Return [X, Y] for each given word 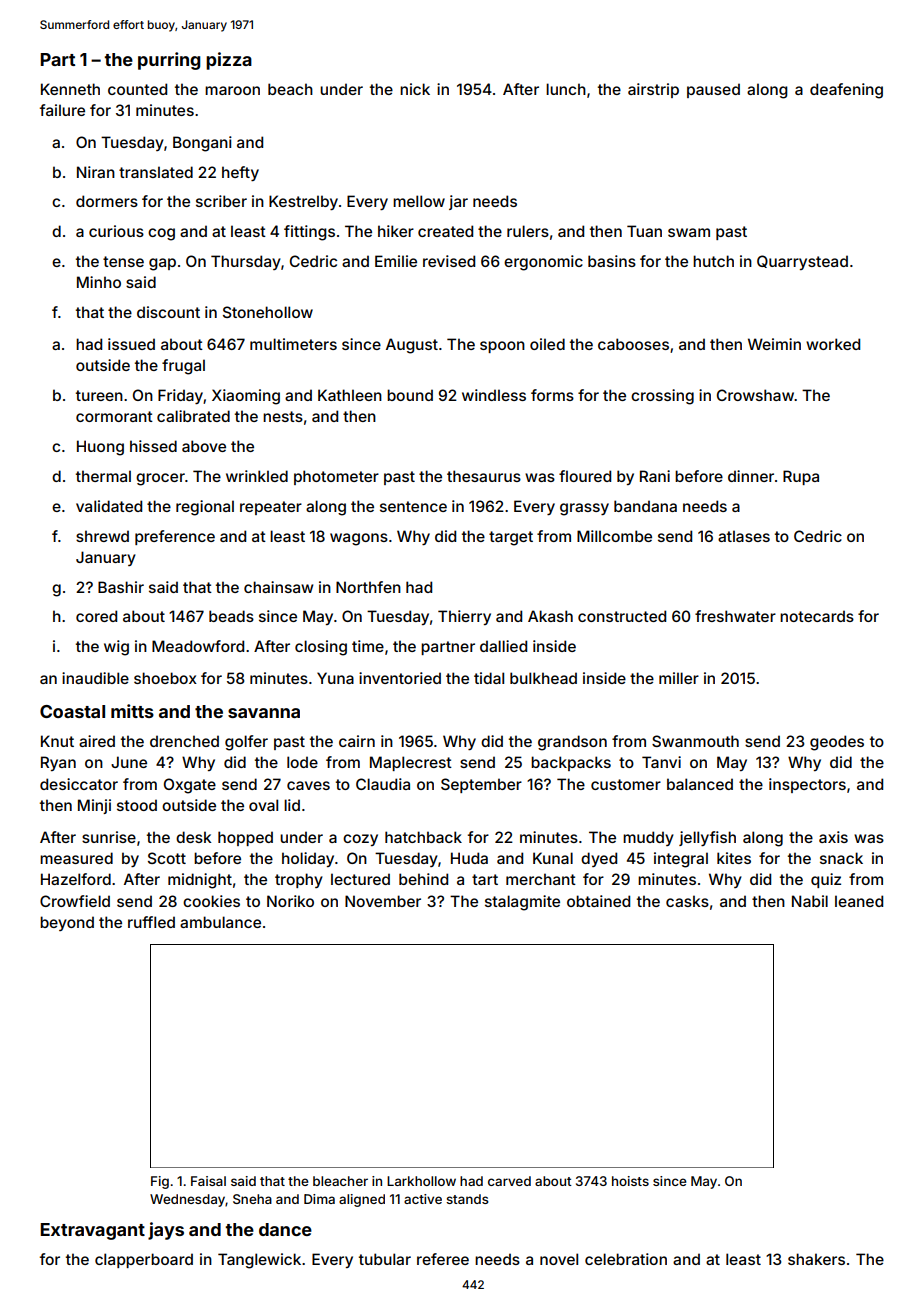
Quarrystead [802, 262]
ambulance [220, 922]
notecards [817, 616]
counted [137, 89]
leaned [859, 901]
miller [679, 678]
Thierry [464, 617]
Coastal [72, 711]
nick [415, 89]
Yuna [335, 678]
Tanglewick [259, 1261]
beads [231, 616]
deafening [846, 91]
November [383, 901]
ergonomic [543, 263]
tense [123, 261]
